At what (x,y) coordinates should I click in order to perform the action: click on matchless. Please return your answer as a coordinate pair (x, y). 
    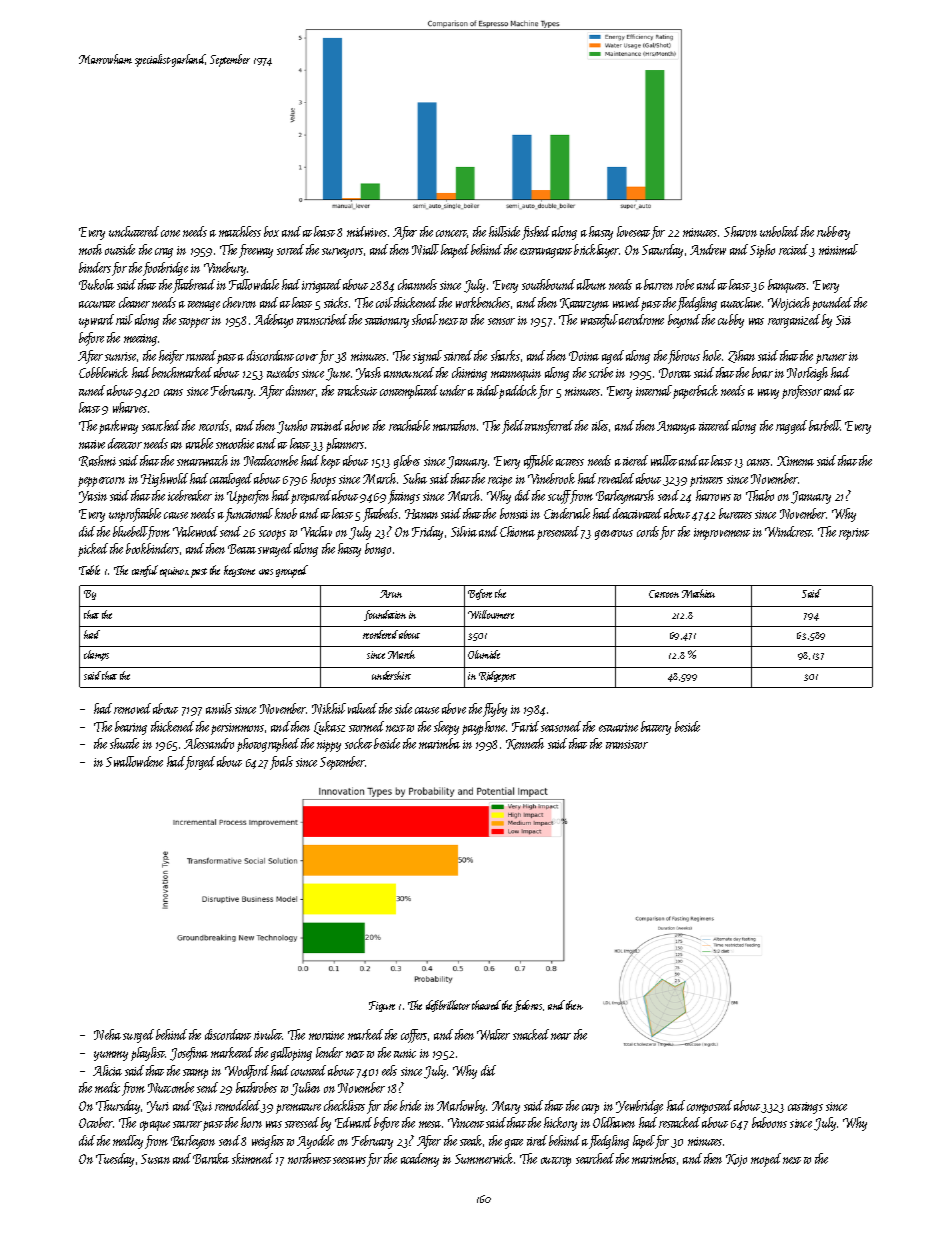
    Looking at the image, I should click on (240, 231).
